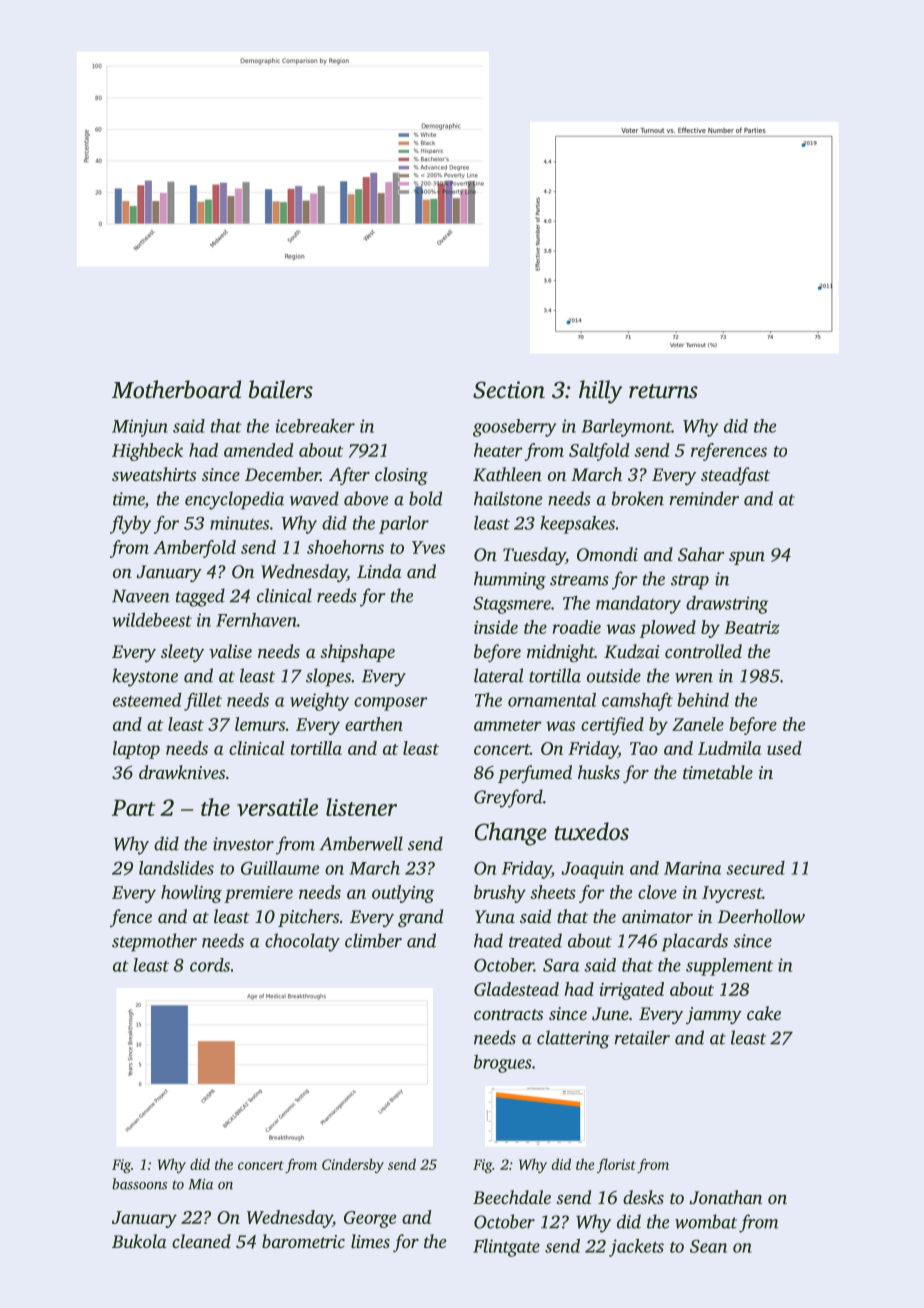 The image size is (924, 1308). Describe the element at coordinates (403, 894) in the screenshot. I see `outlying` at that location.
